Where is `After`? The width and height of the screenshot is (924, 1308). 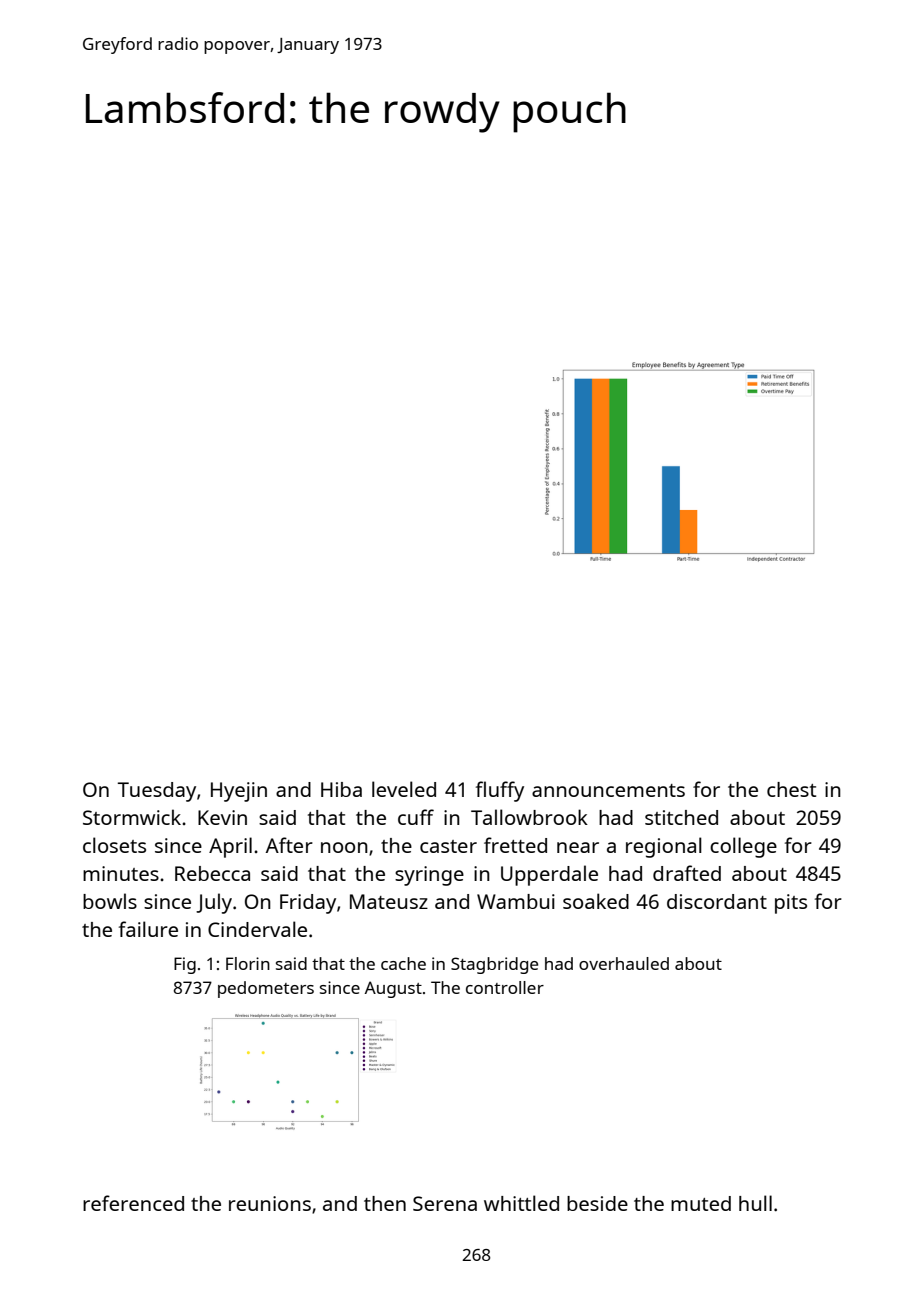 After is located at coordinates (289, 845).
